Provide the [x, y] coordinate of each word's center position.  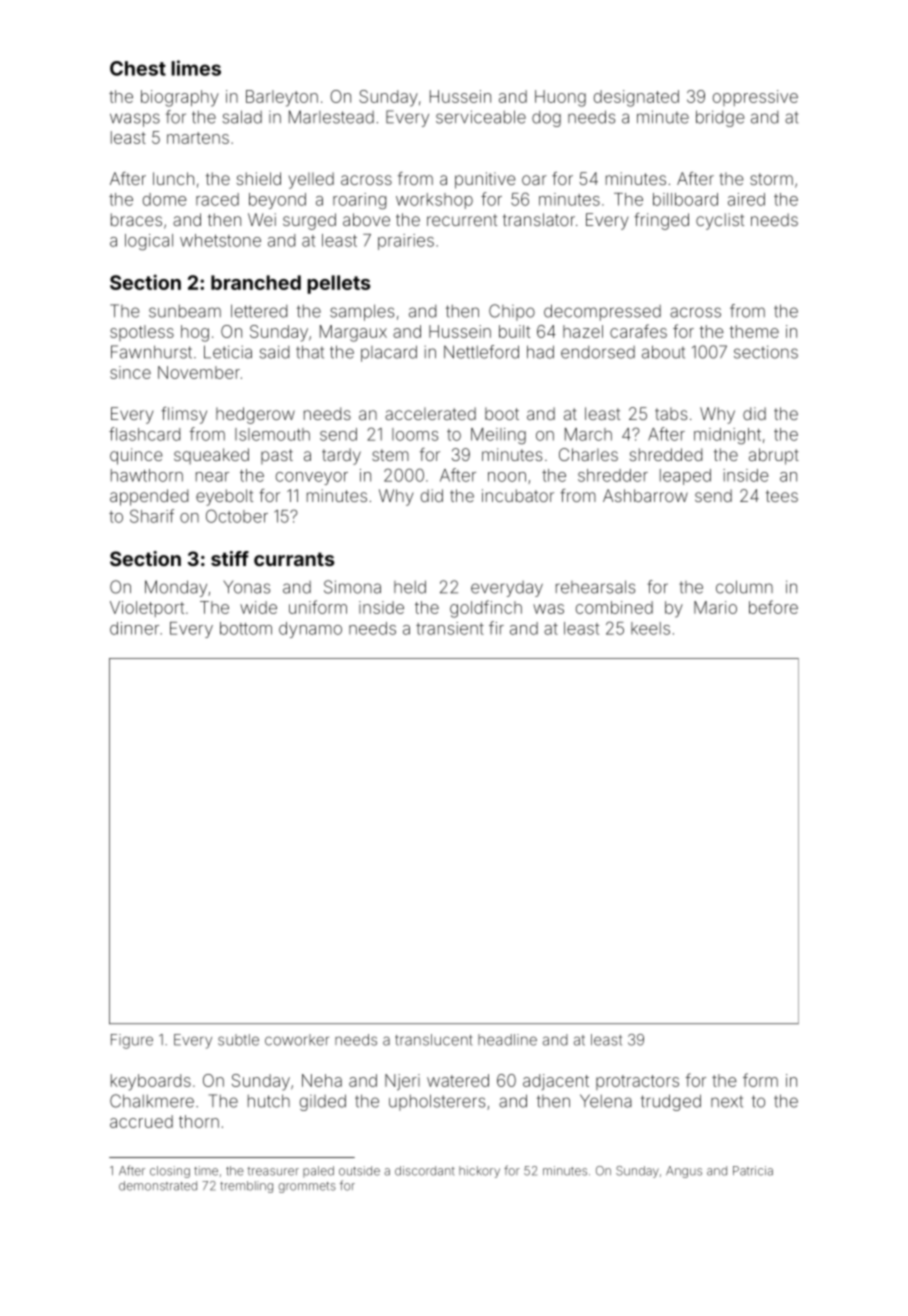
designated [636, 98]
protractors [637, 1082]
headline [507, 1040]
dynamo [310, 630]
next [727, 1101]
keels [650, 628]
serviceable [481, 117]
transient [450, 628]
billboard [685, 199]
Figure [132, 1041]
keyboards [151, 1082]
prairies [406, 242]
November [199, 372]
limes [196, 68]
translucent [433, 1040]
